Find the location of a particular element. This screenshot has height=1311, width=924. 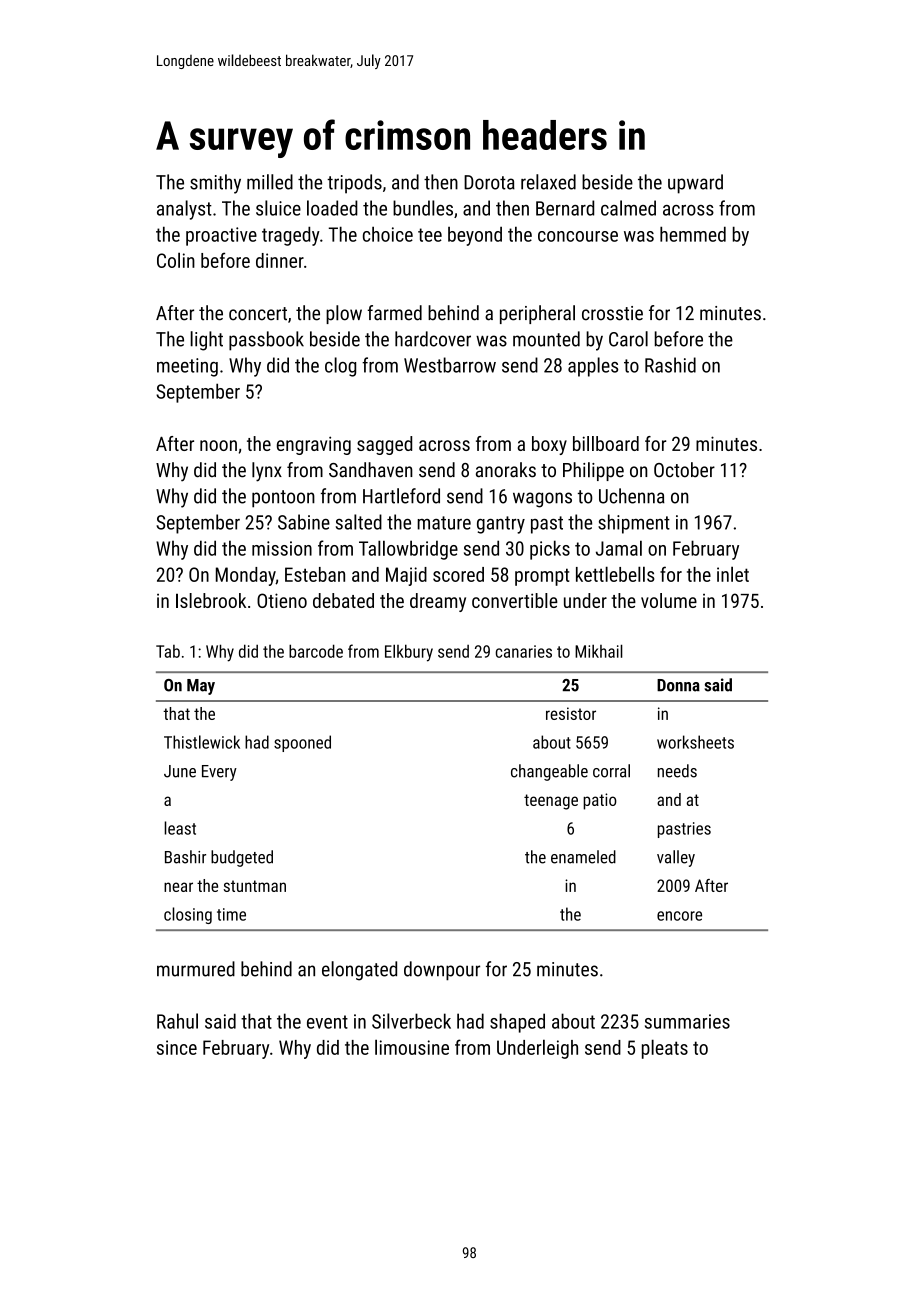

summaries is located at coordinates (687, 1021).
